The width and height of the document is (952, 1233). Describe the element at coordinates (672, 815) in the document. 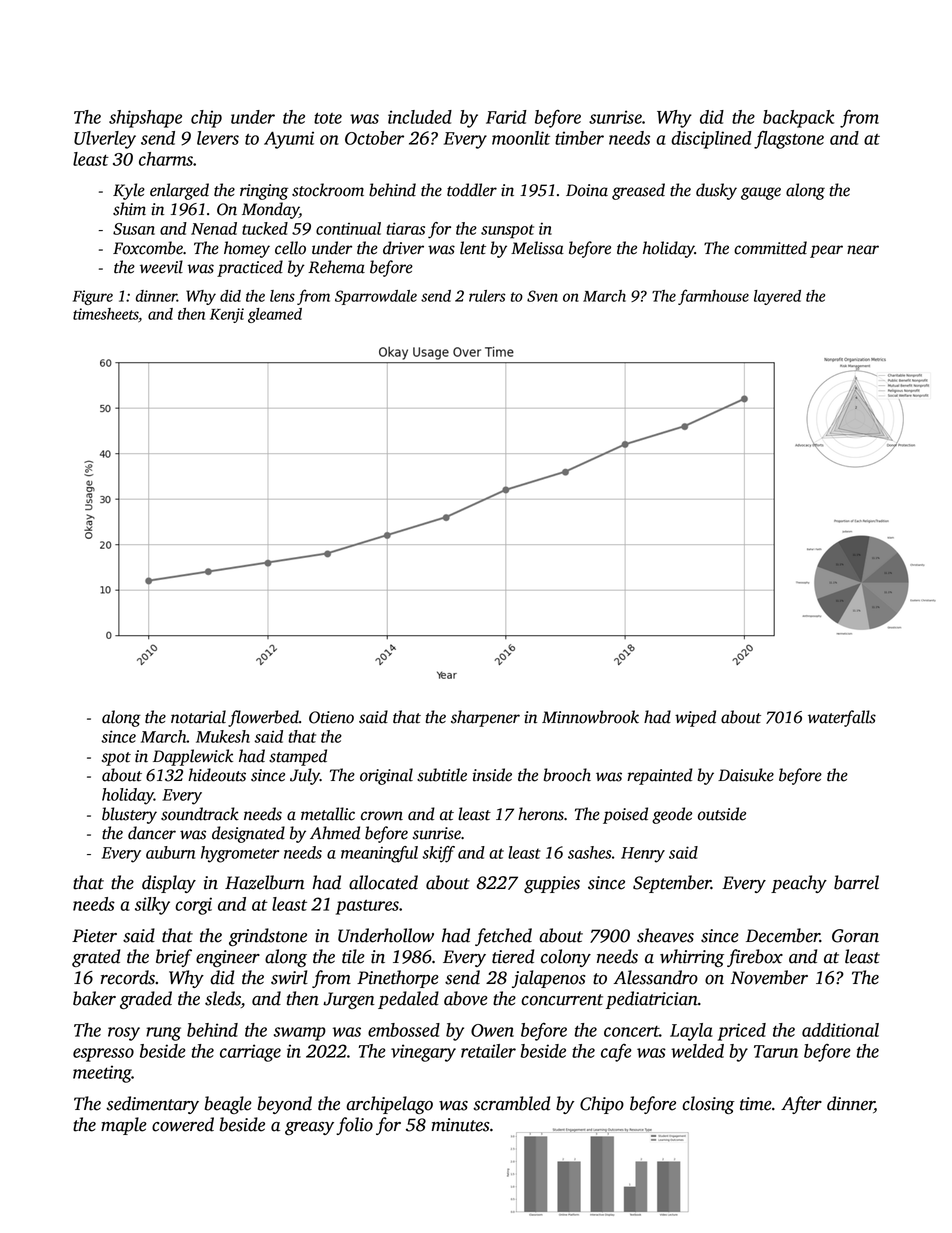

I see `geode` at that location.
